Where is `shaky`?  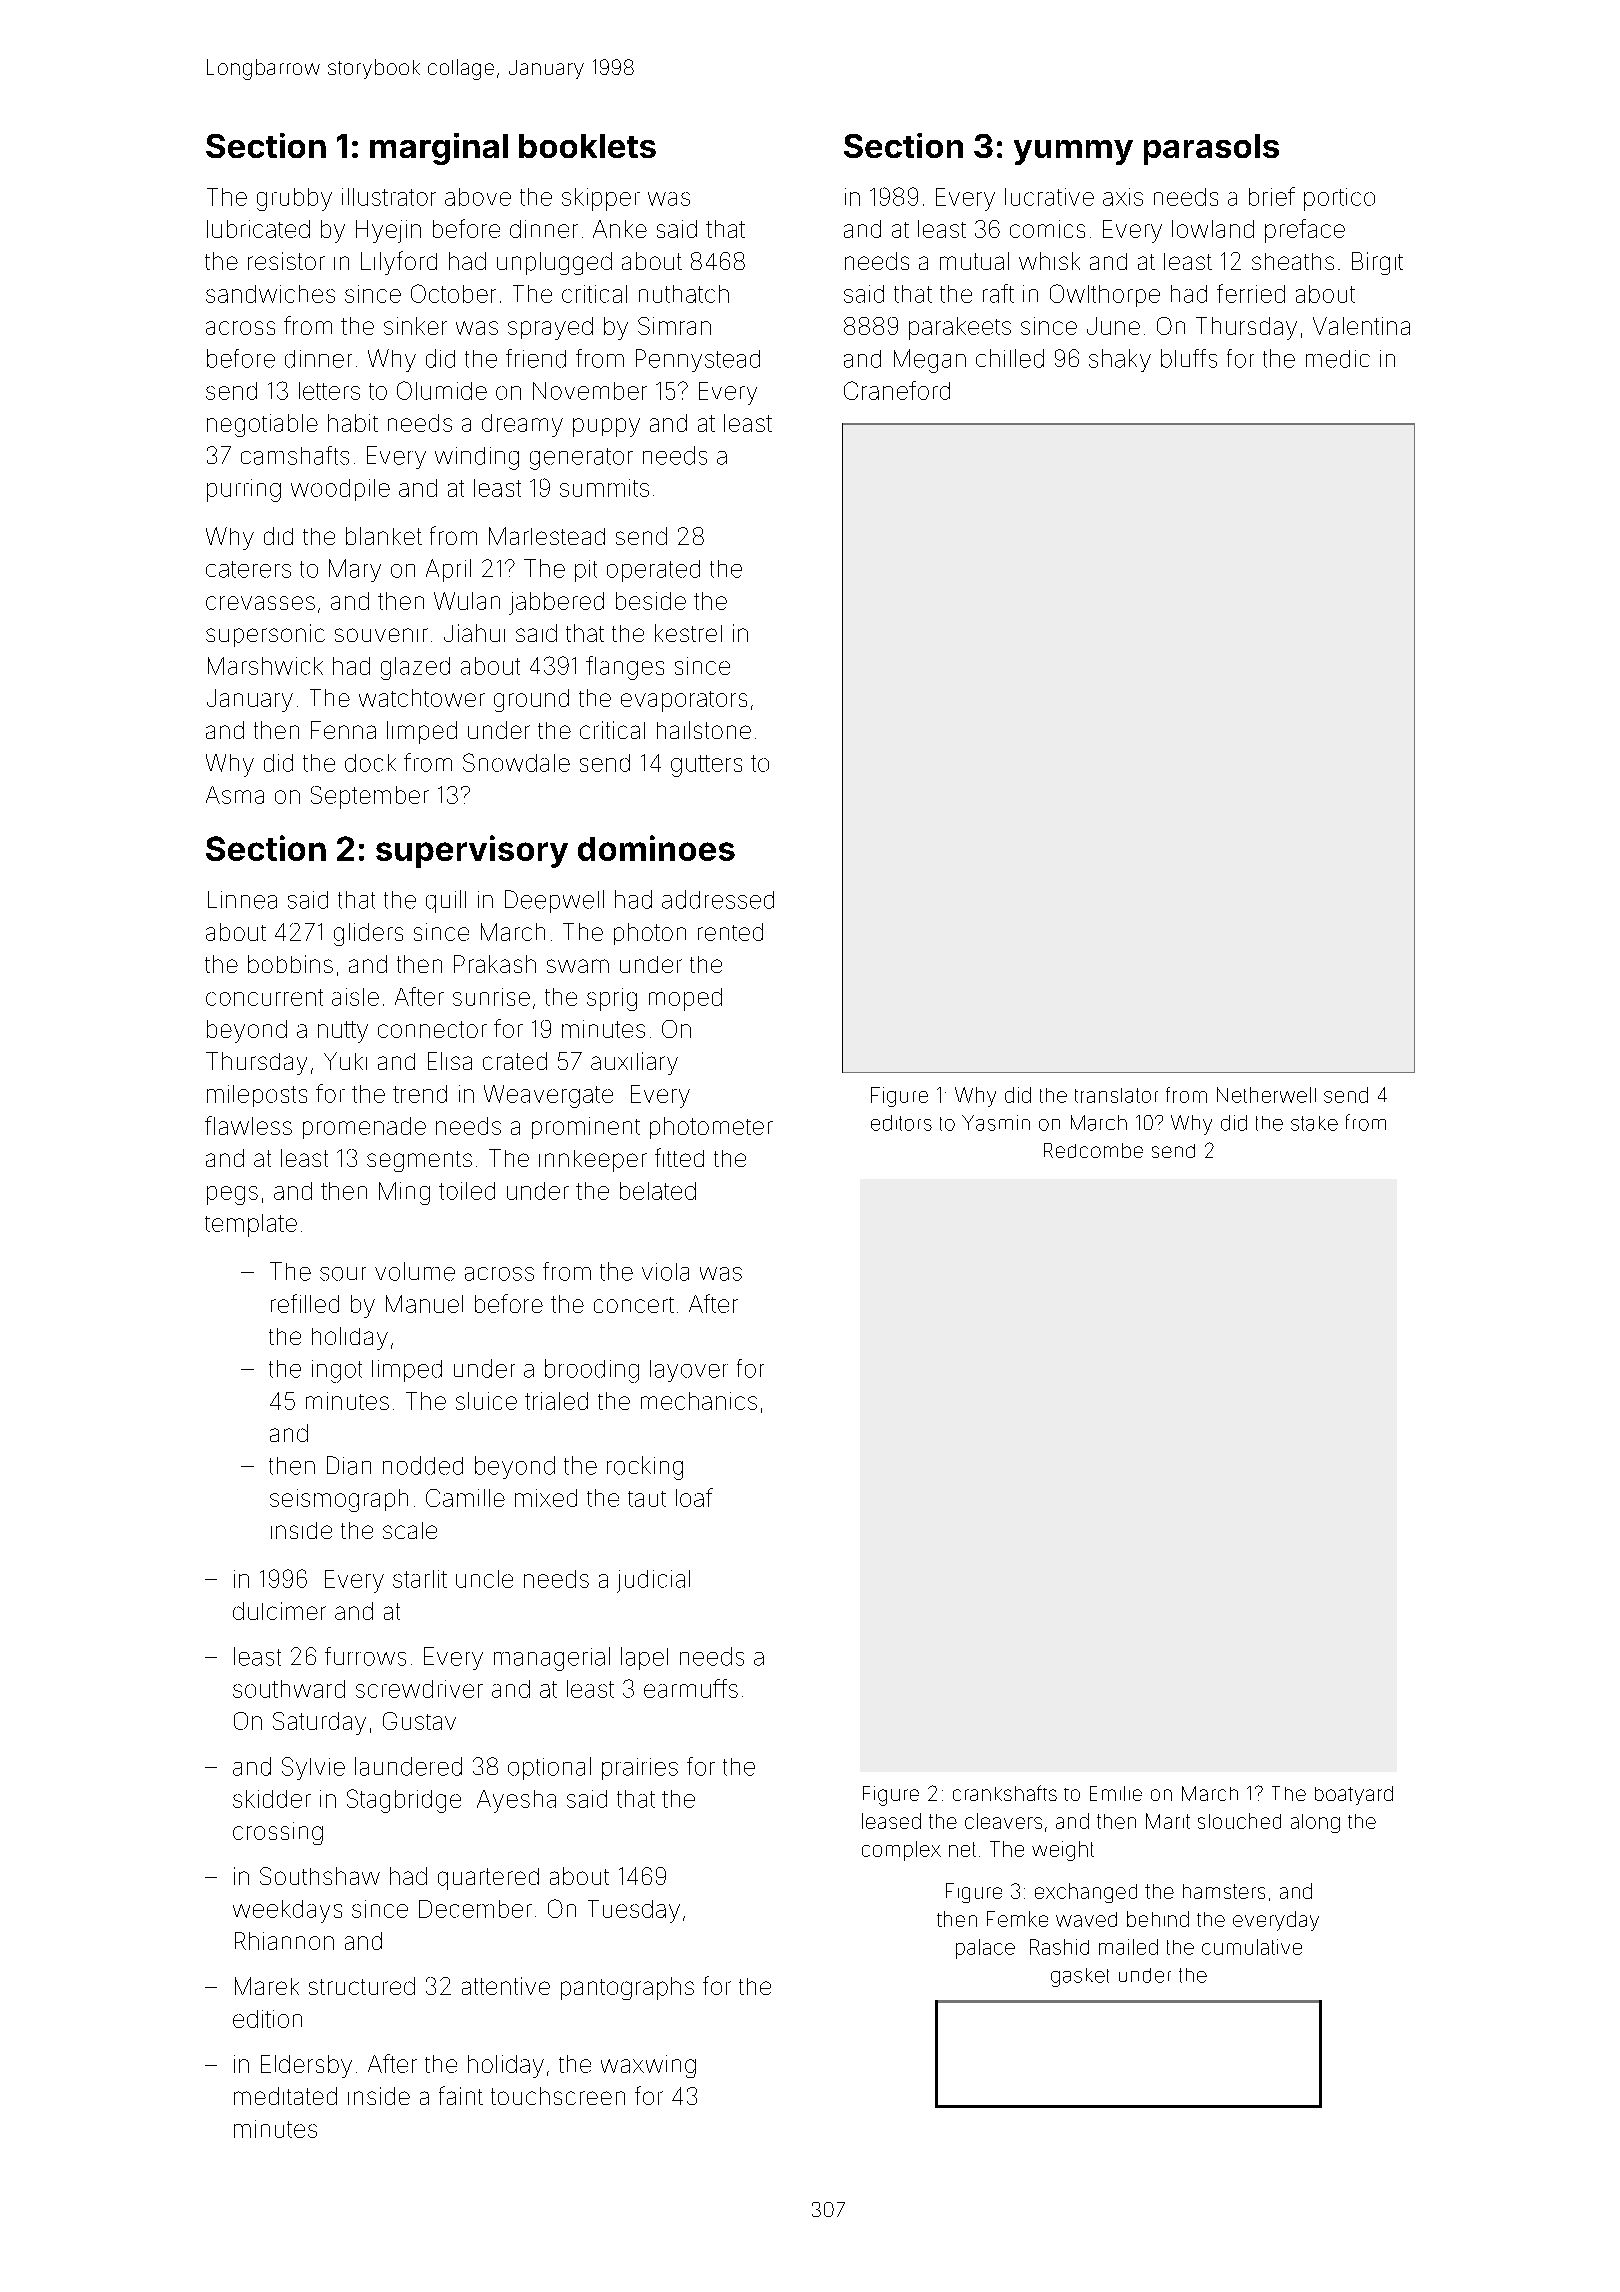 shaky is located at coordinates (1120, 360).
